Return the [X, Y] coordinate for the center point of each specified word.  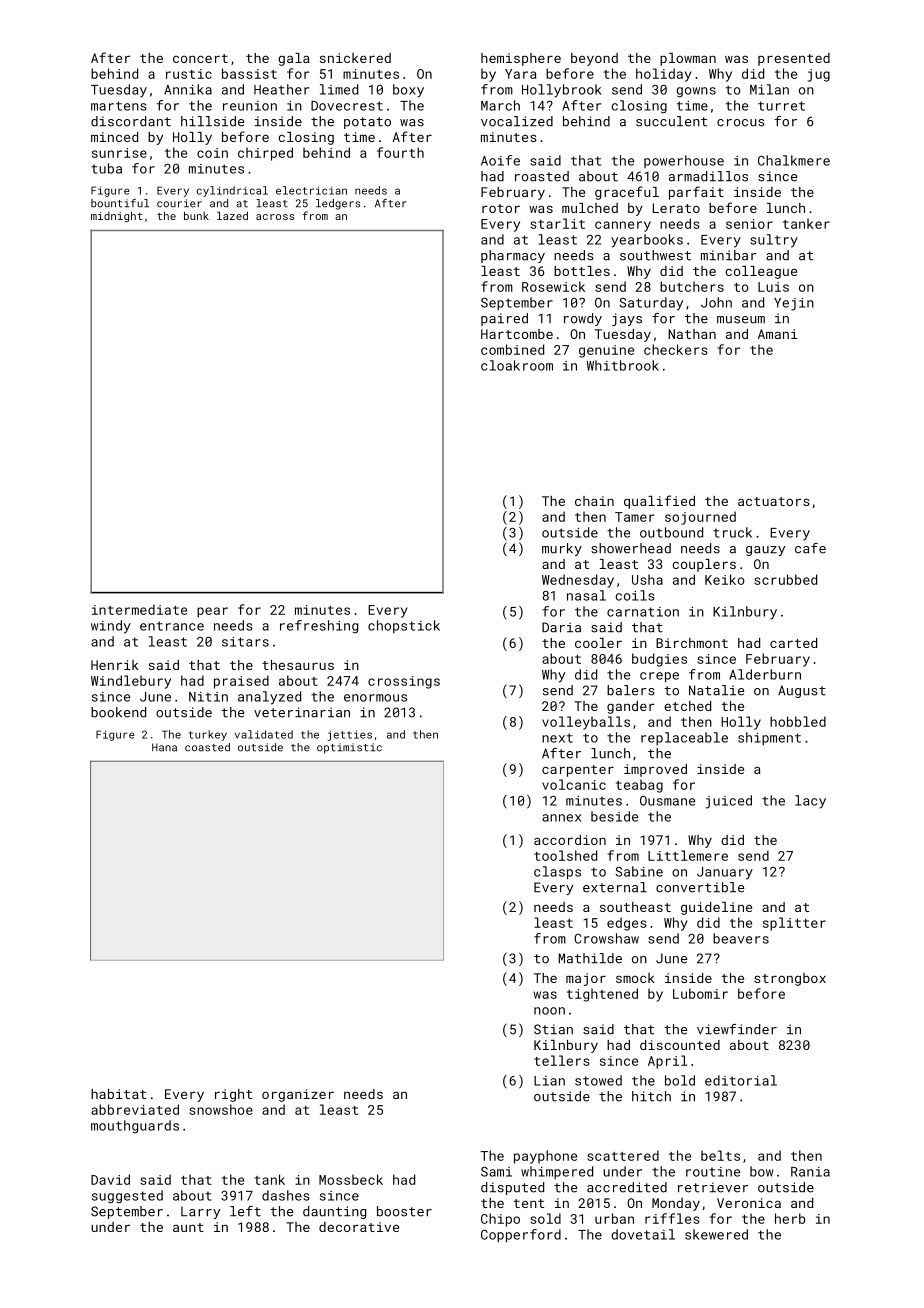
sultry [774, 241]
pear [212, 612]
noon [549, 1011]
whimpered [557, 1172]
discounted [680, 1045]
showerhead [631, 548]
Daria [561, 627]
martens [119, 106]
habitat [118, 1094]
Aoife [500, 160]
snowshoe [221, 1109]
